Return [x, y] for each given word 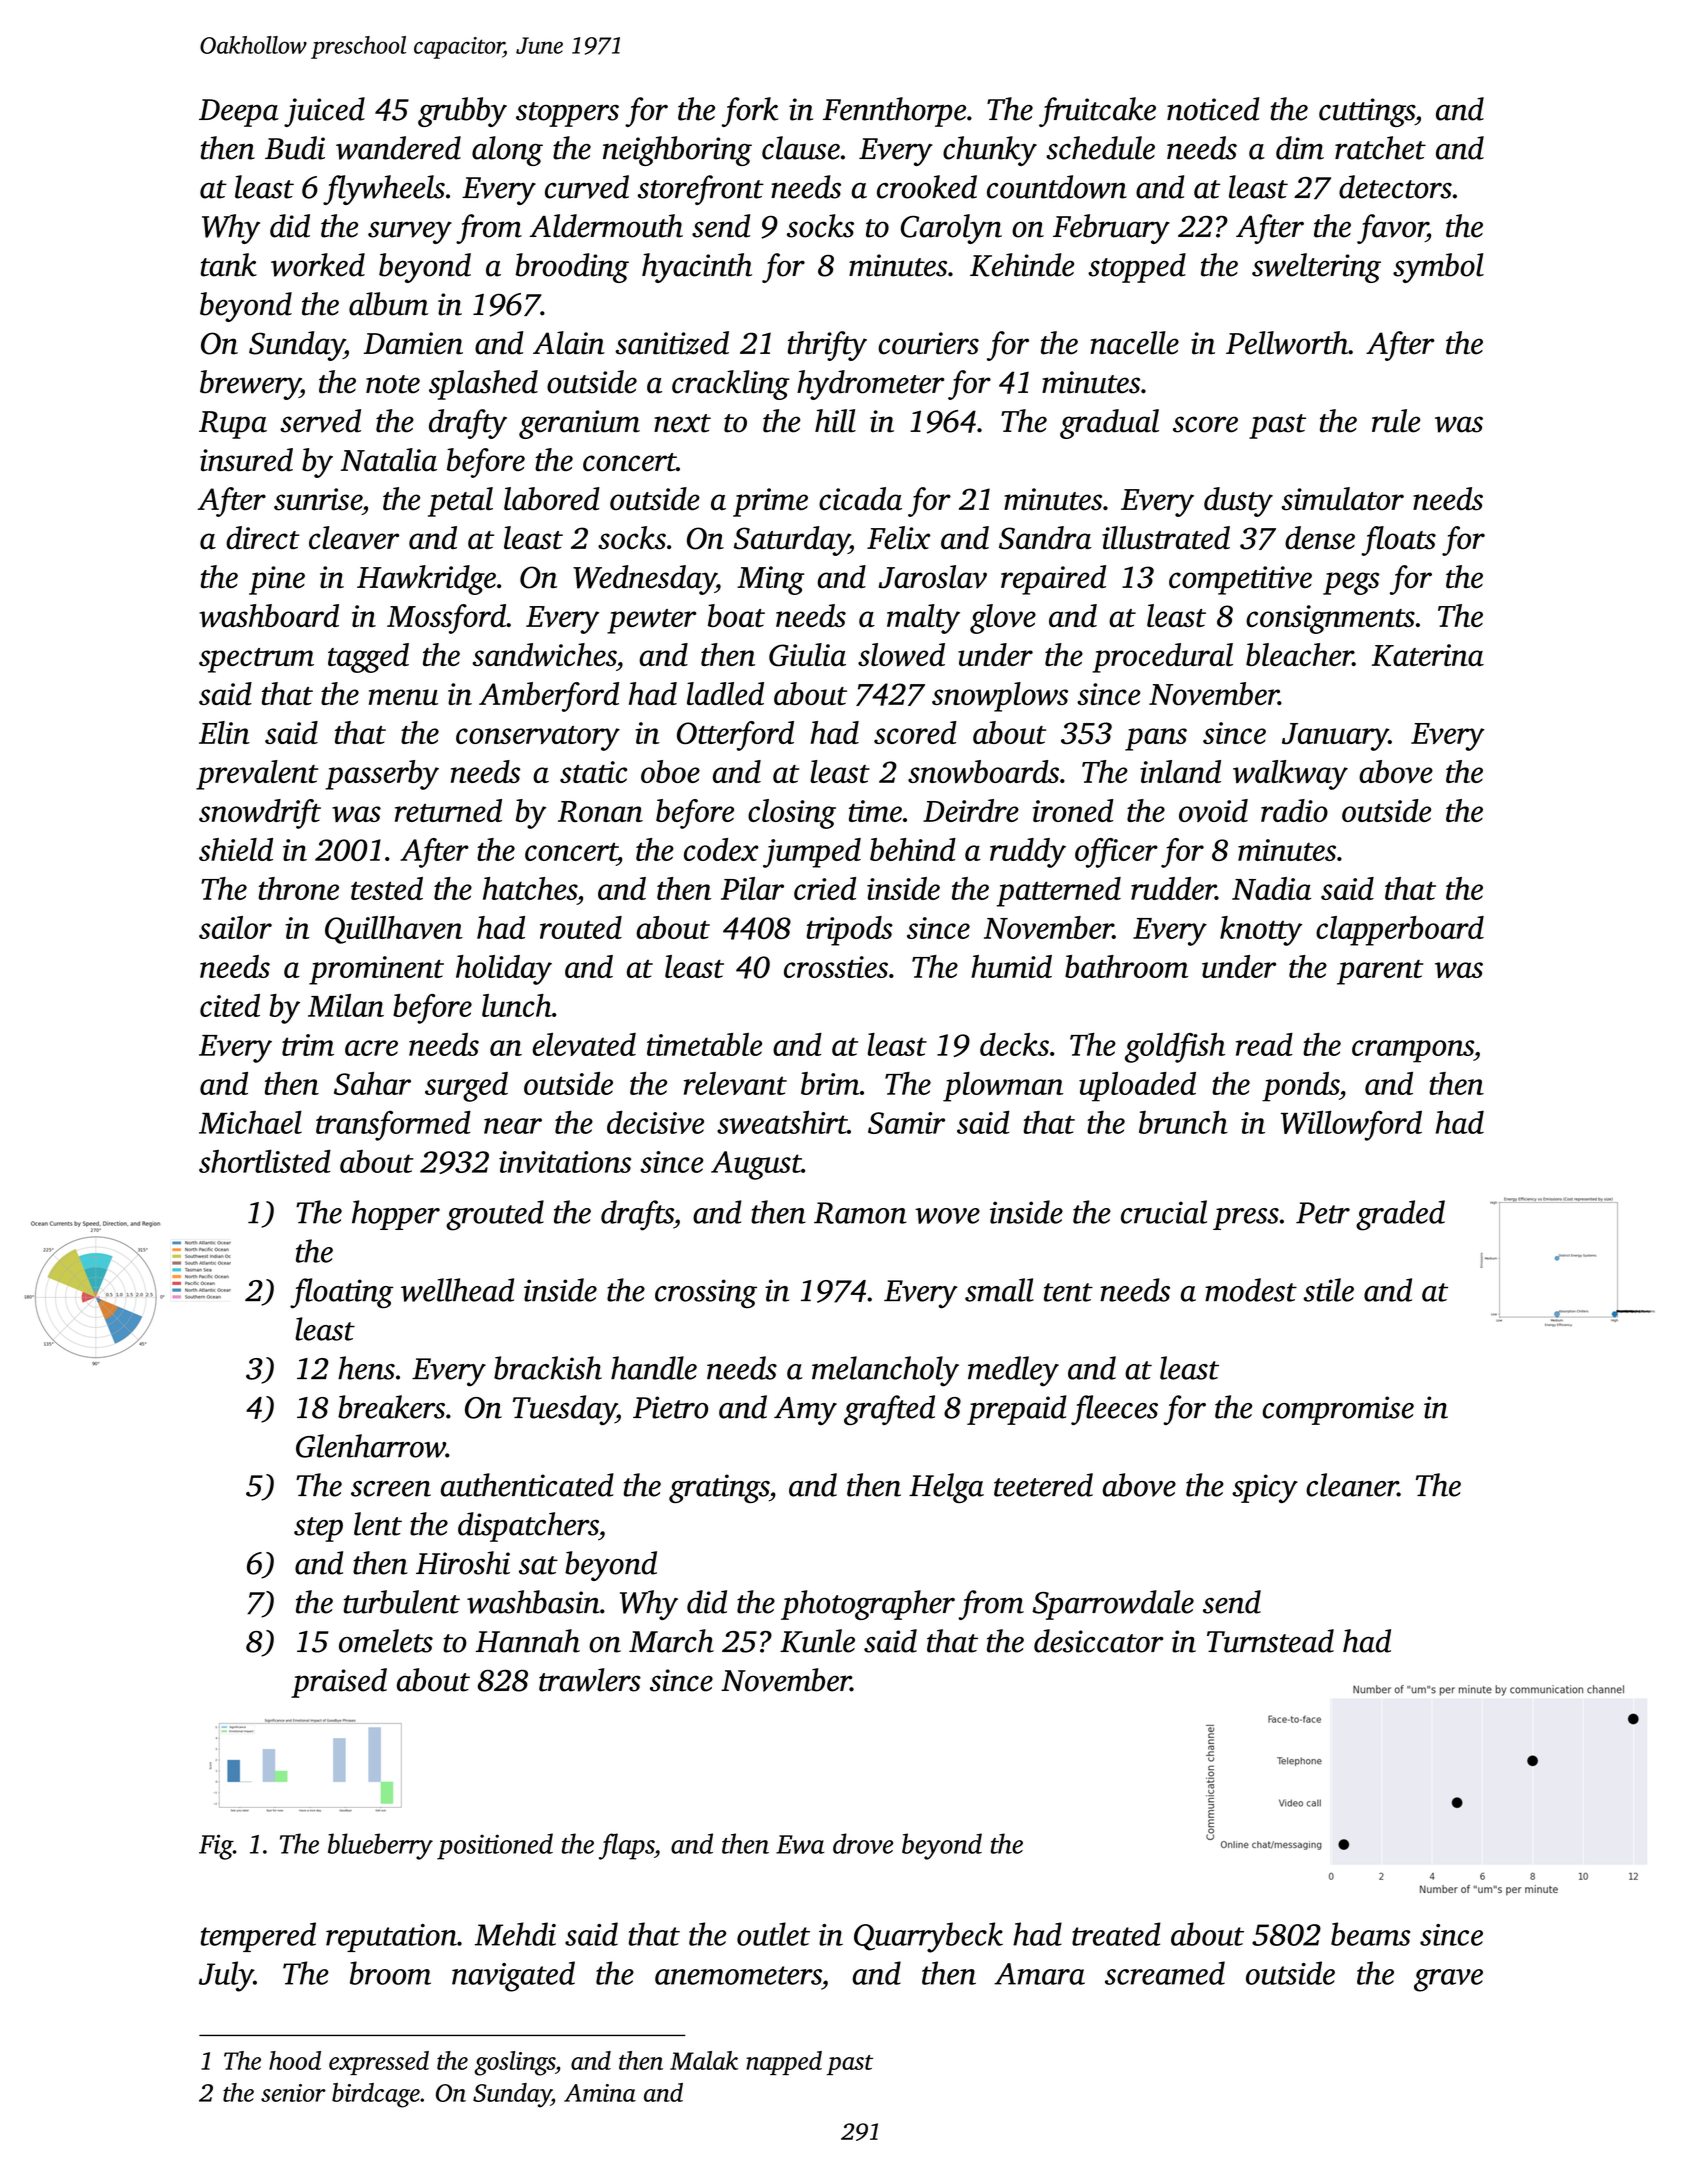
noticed [1213, 109]
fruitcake [1097, 112]
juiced [324, 112]
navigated [513, 1976]
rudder [1173, 888]
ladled [725, 693]
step [318, 1529]
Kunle [817, 1641]
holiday [504, 970]
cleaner [1352, 1485]
